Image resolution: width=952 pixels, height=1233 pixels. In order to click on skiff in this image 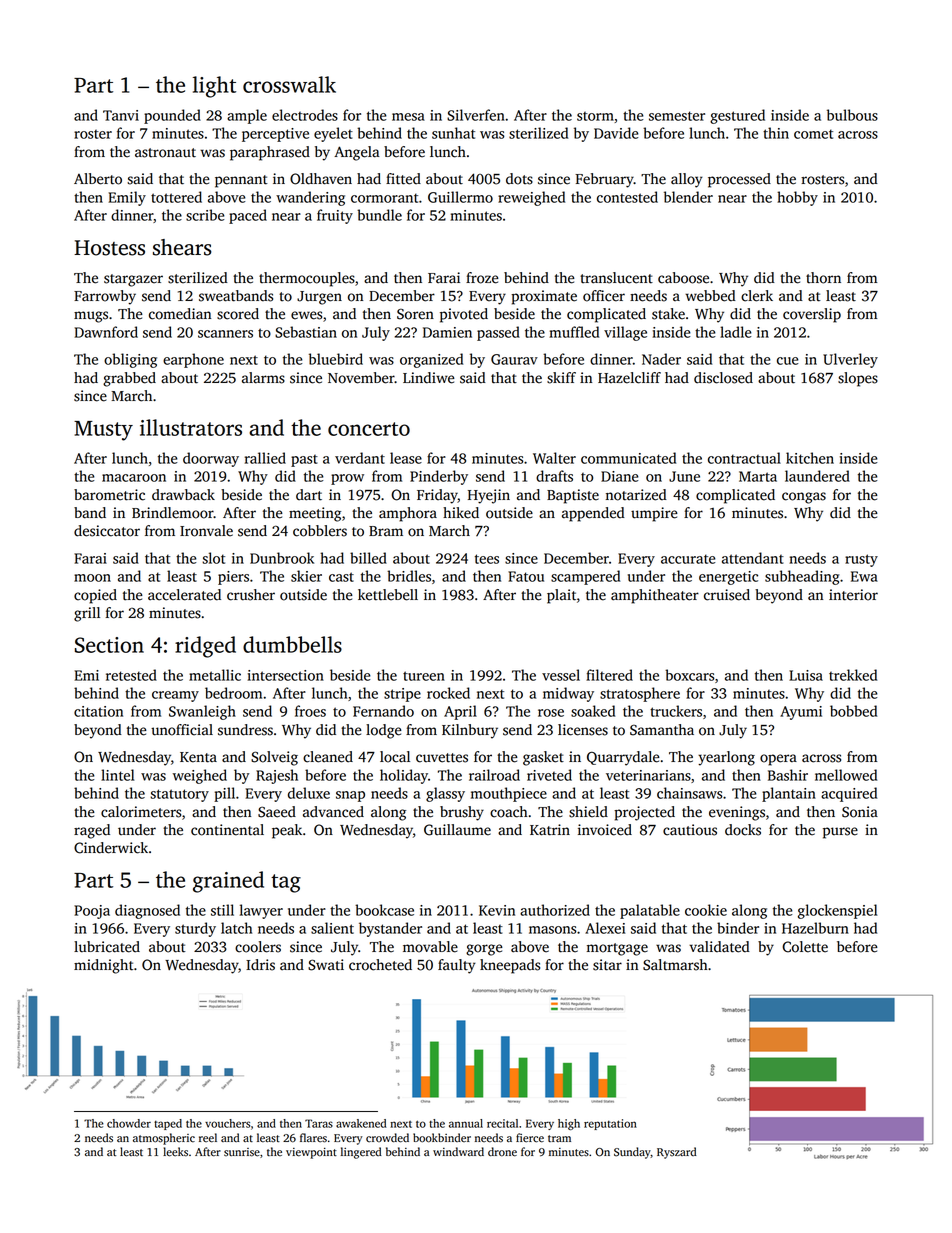, I will do `click(561, 378)`.
